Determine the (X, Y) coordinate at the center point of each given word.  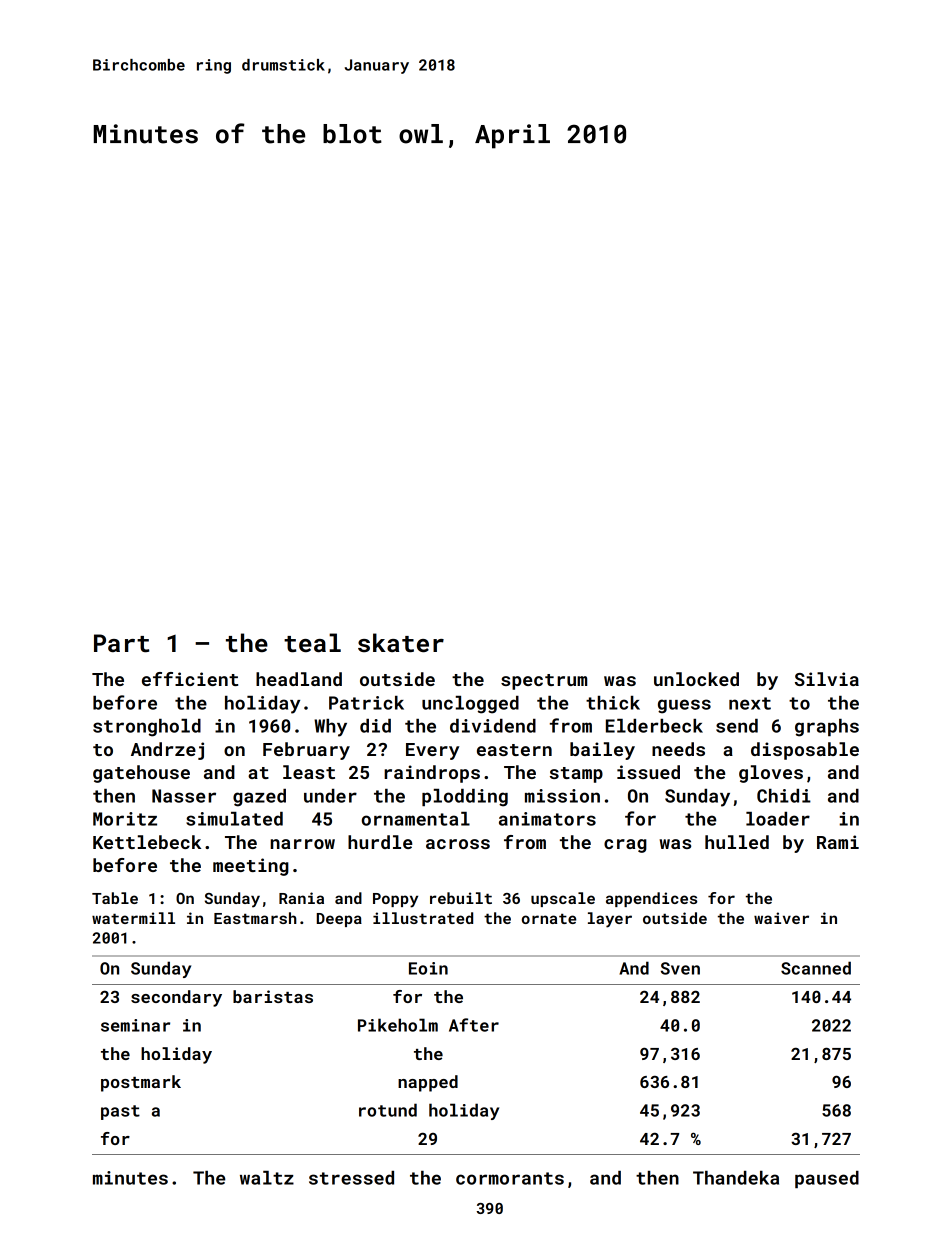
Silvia (827, 679)
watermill (133, 918)
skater (401, 643)
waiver (781, 918)
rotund (388, 1110)
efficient (190, 679)
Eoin (428, 968)
